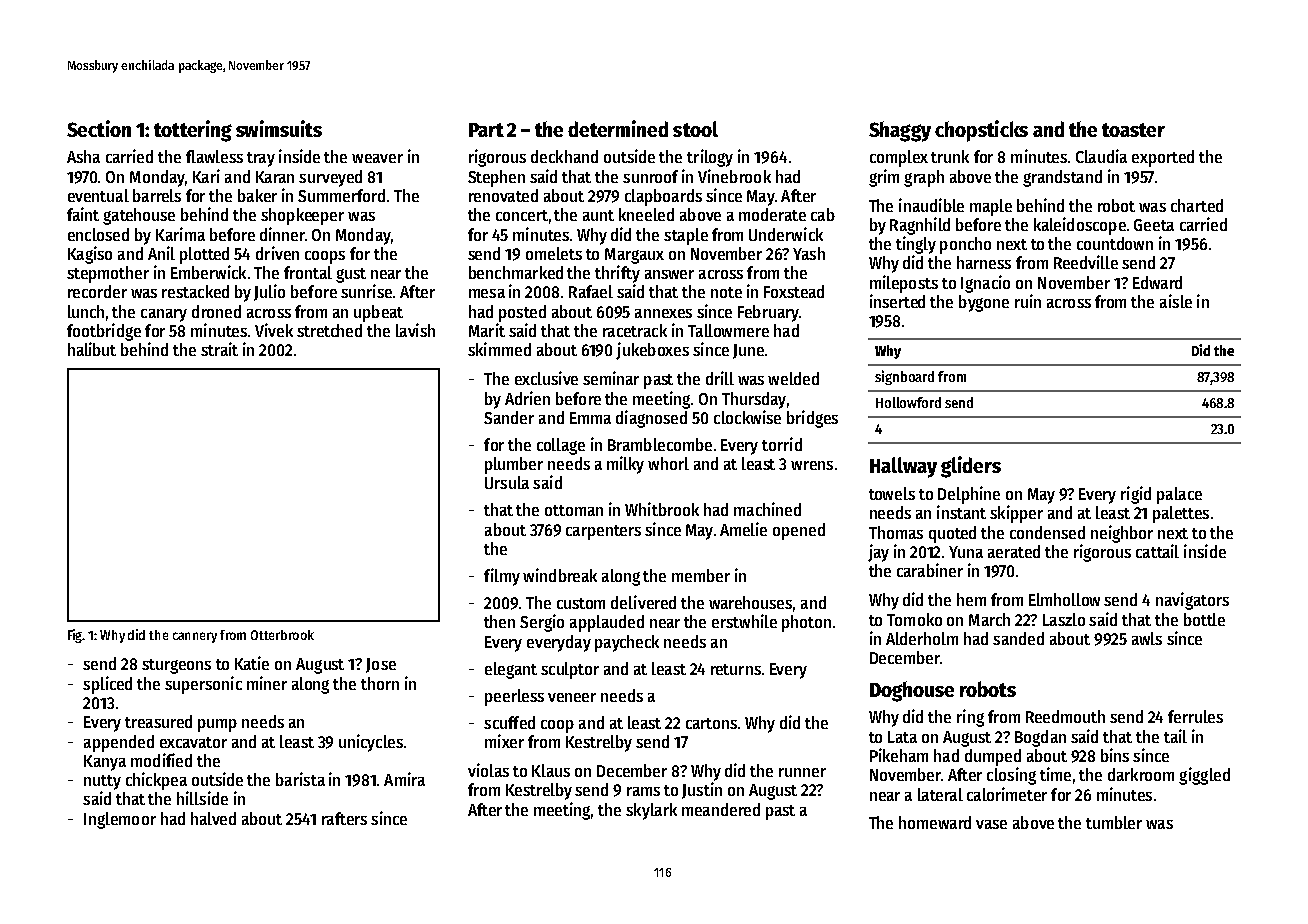  I want to click on Adrien, so click(527, 398).
